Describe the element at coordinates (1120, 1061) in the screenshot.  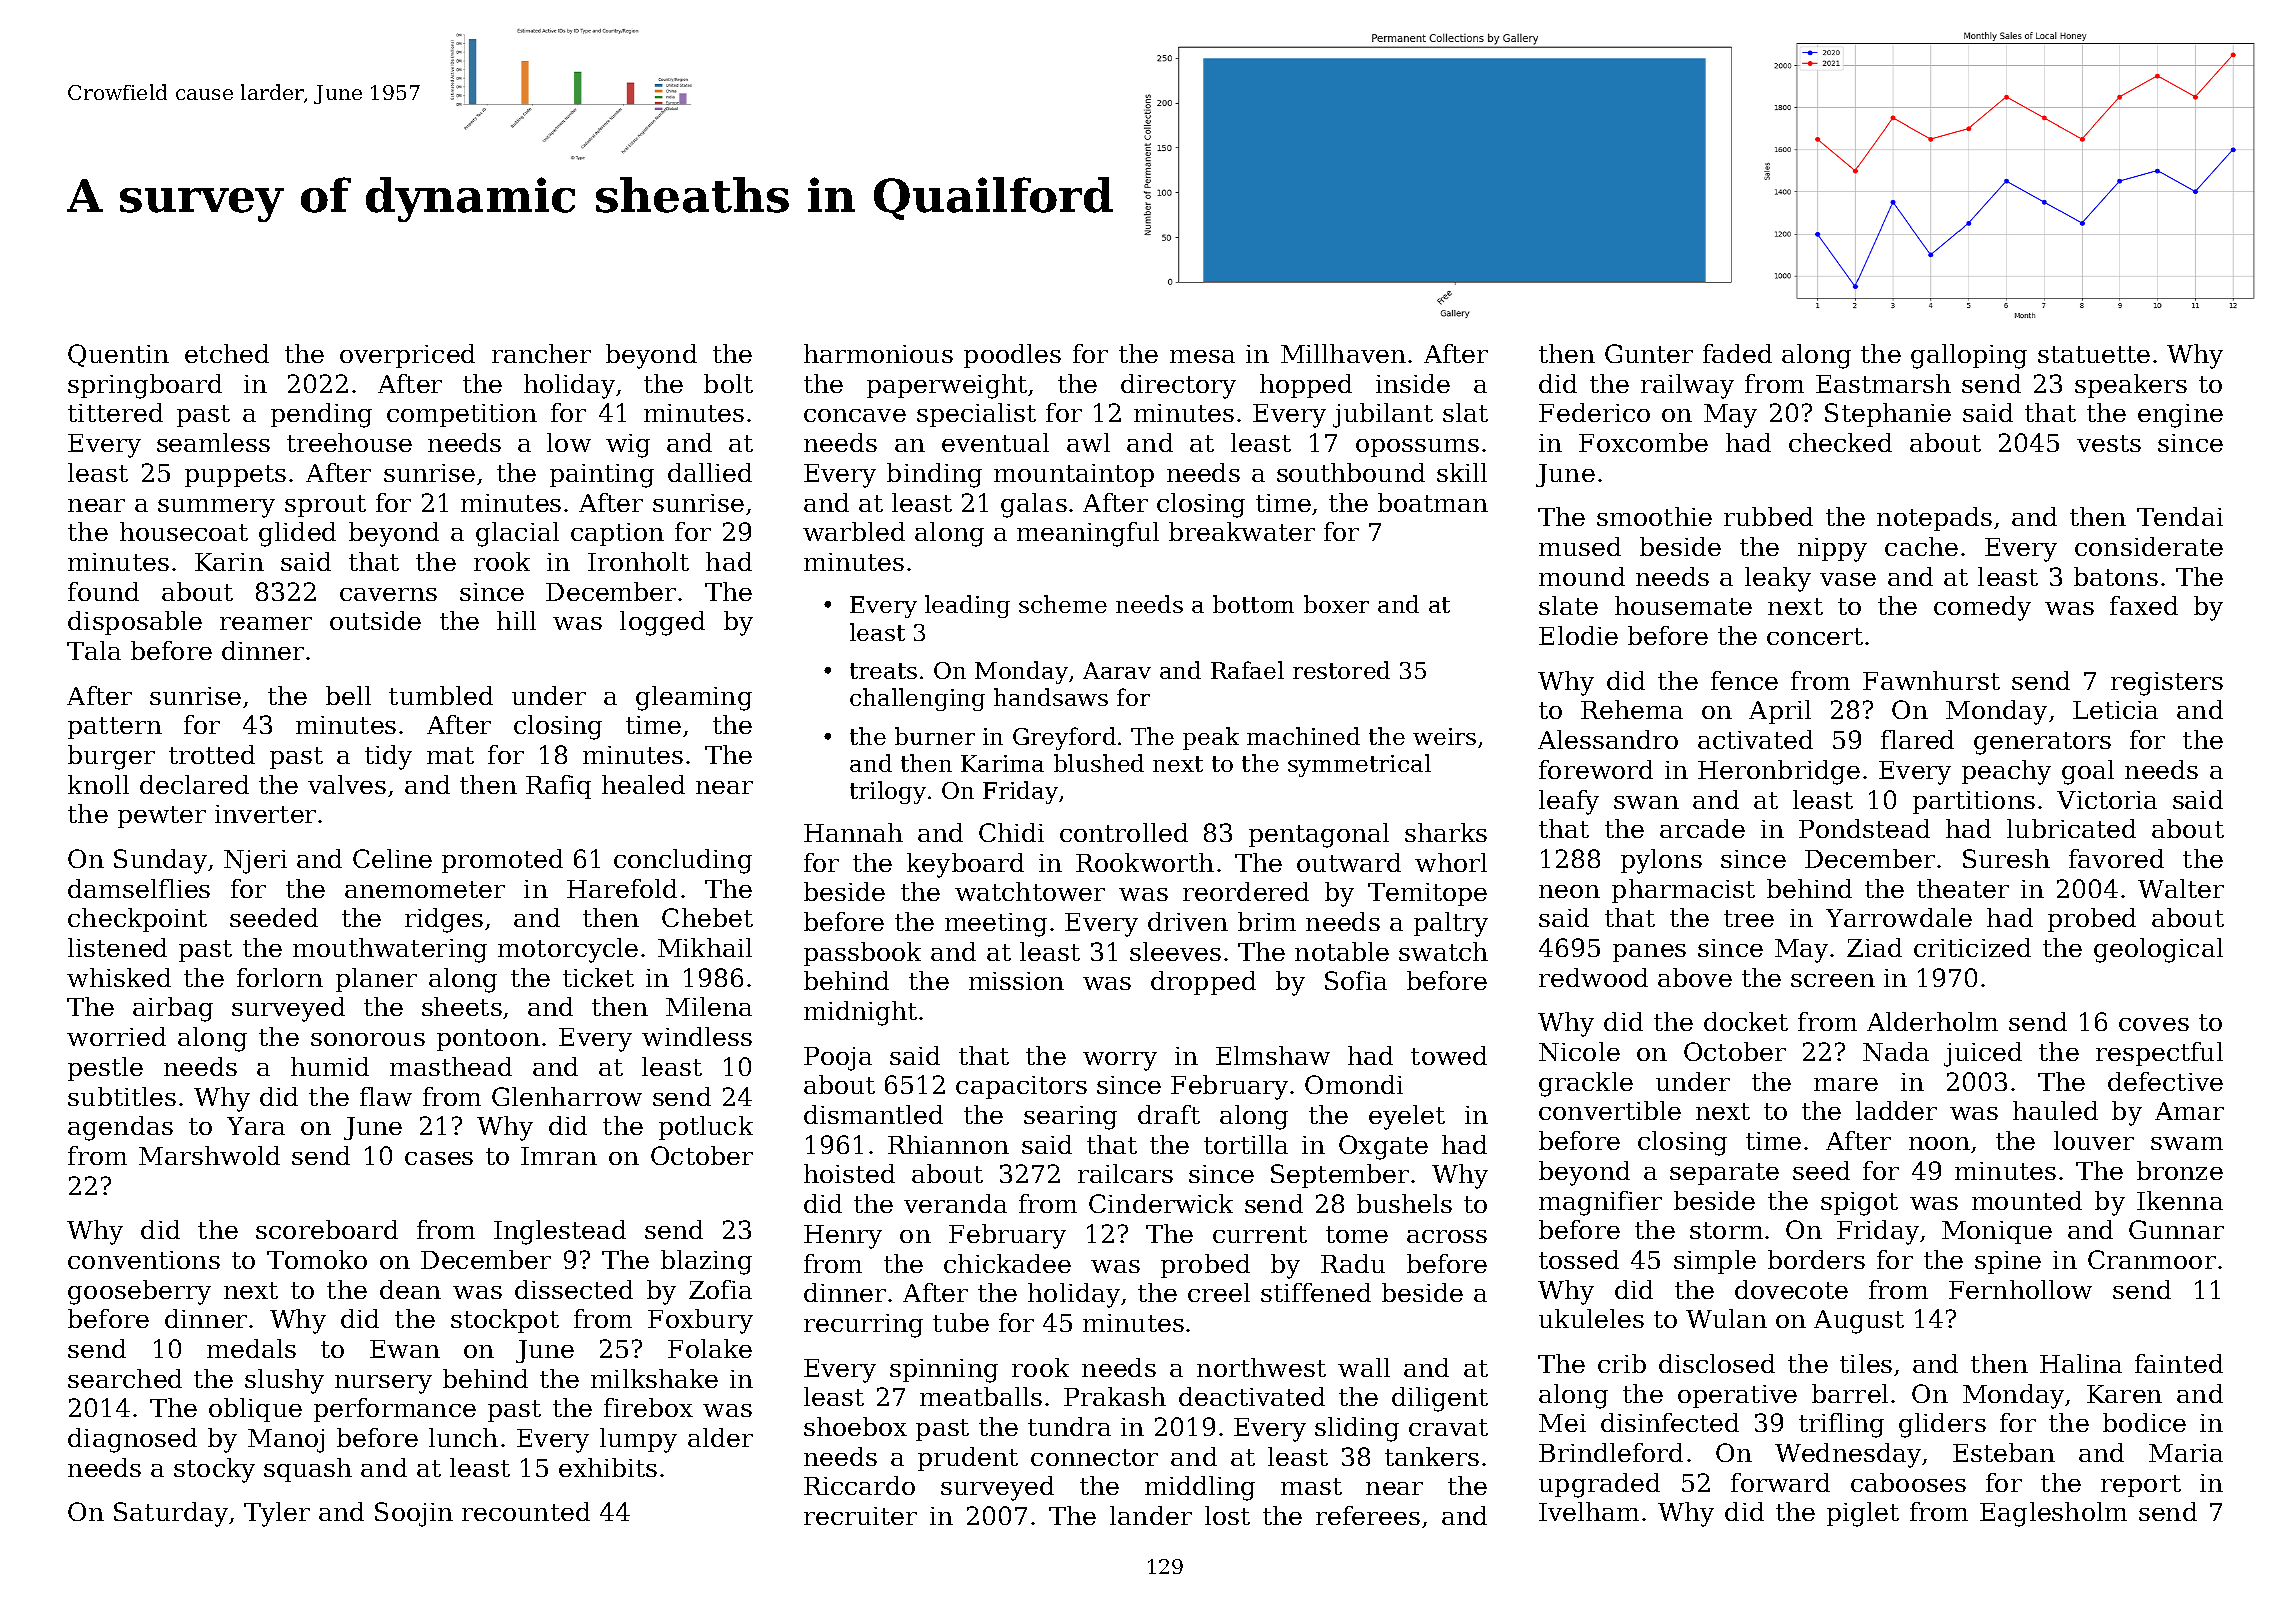
I see `worry` at that location.
